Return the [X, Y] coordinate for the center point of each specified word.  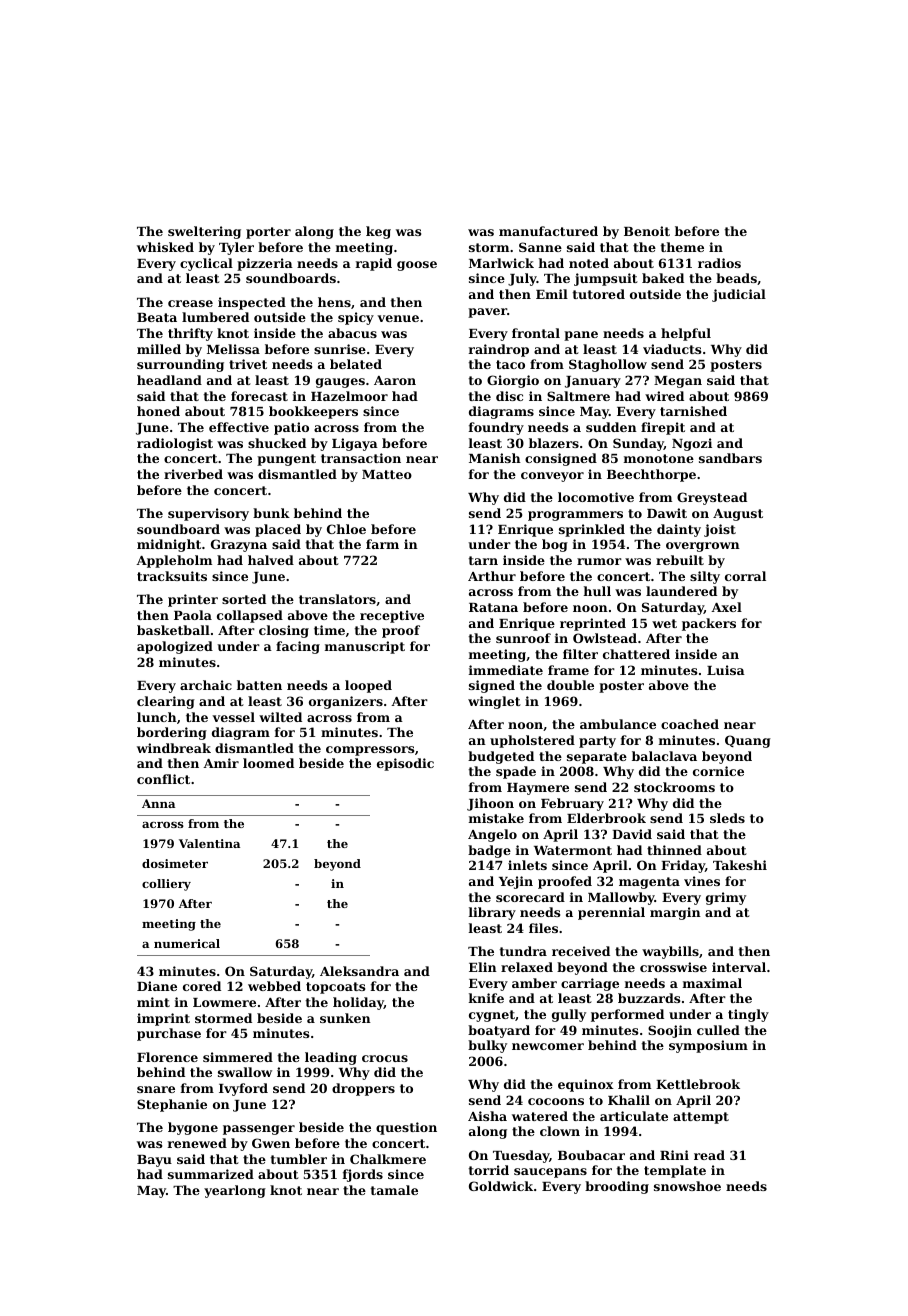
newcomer [548, 1046]
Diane [157, 986]
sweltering [204, 232]
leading [331, 1058]
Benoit [647, 231]
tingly [748, 1015]
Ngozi [692, 444]
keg [378, 232]
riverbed [193, 474]
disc [509, 396]
